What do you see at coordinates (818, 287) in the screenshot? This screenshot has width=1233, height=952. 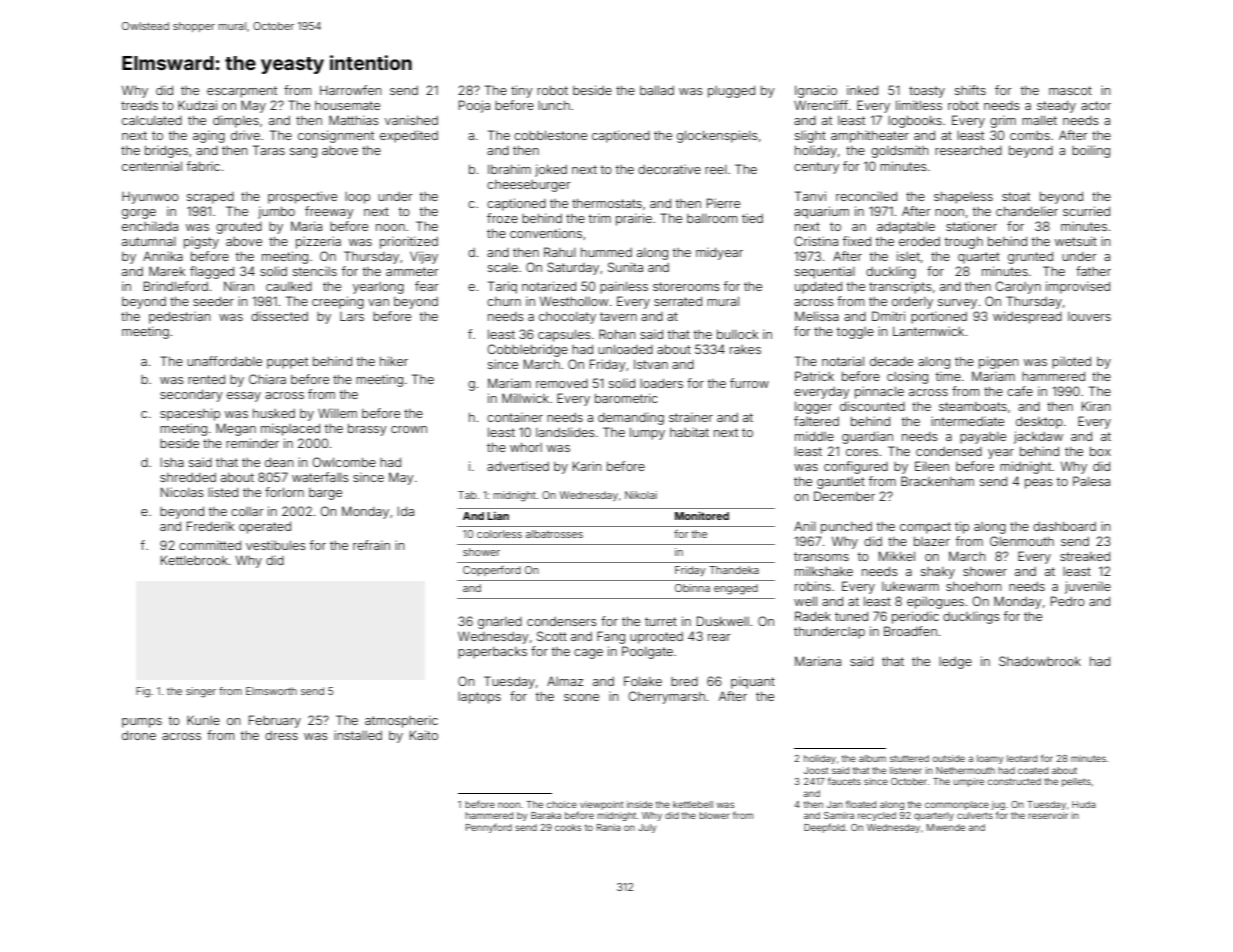 I see `updated` at bounding box center [818, 287].
